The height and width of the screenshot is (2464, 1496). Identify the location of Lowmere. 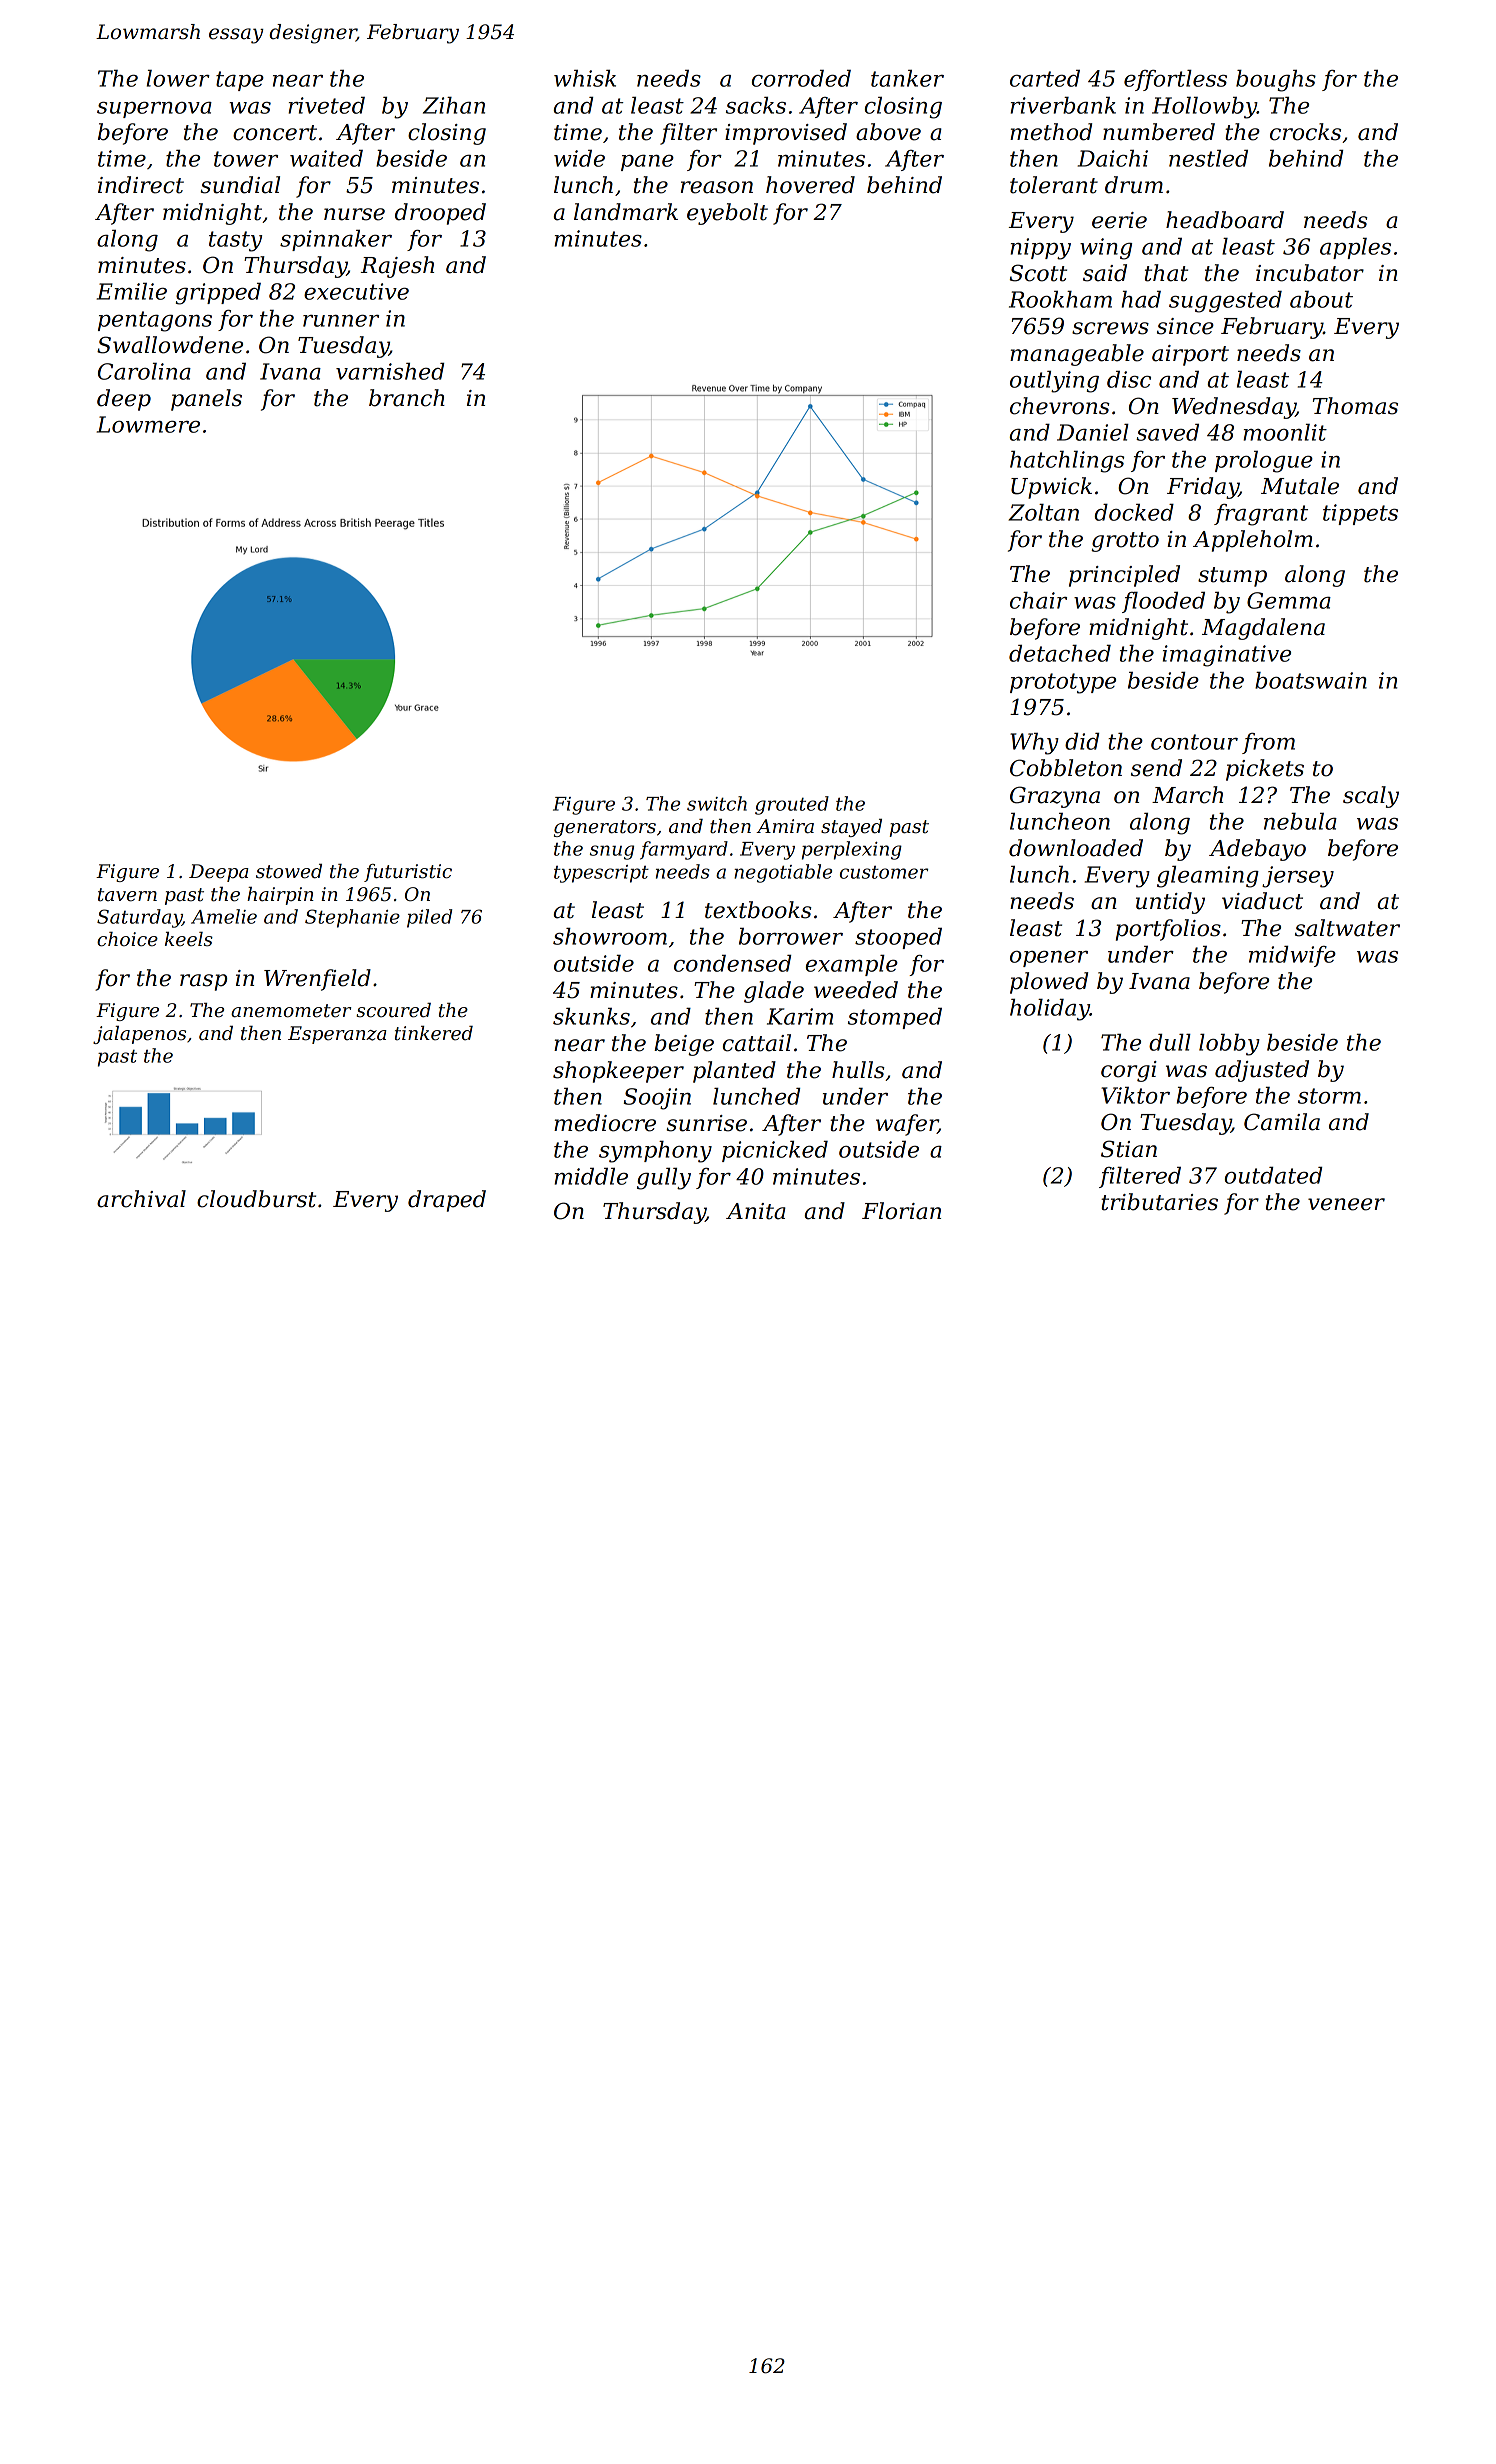
(148, 424).
